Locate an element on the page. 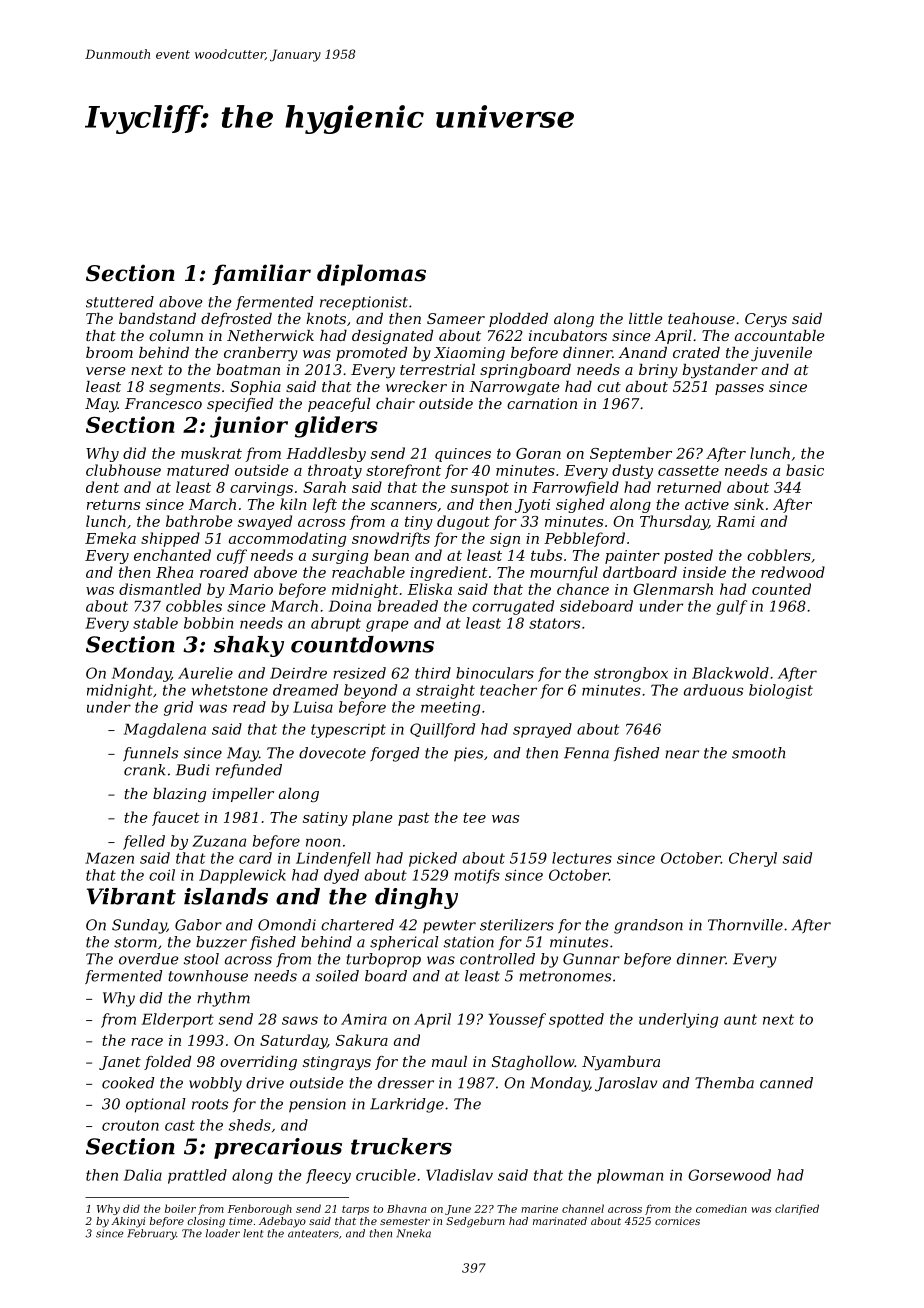 The height and width of the page is (1308, 924). felled is located at coordinates (144, 842).
